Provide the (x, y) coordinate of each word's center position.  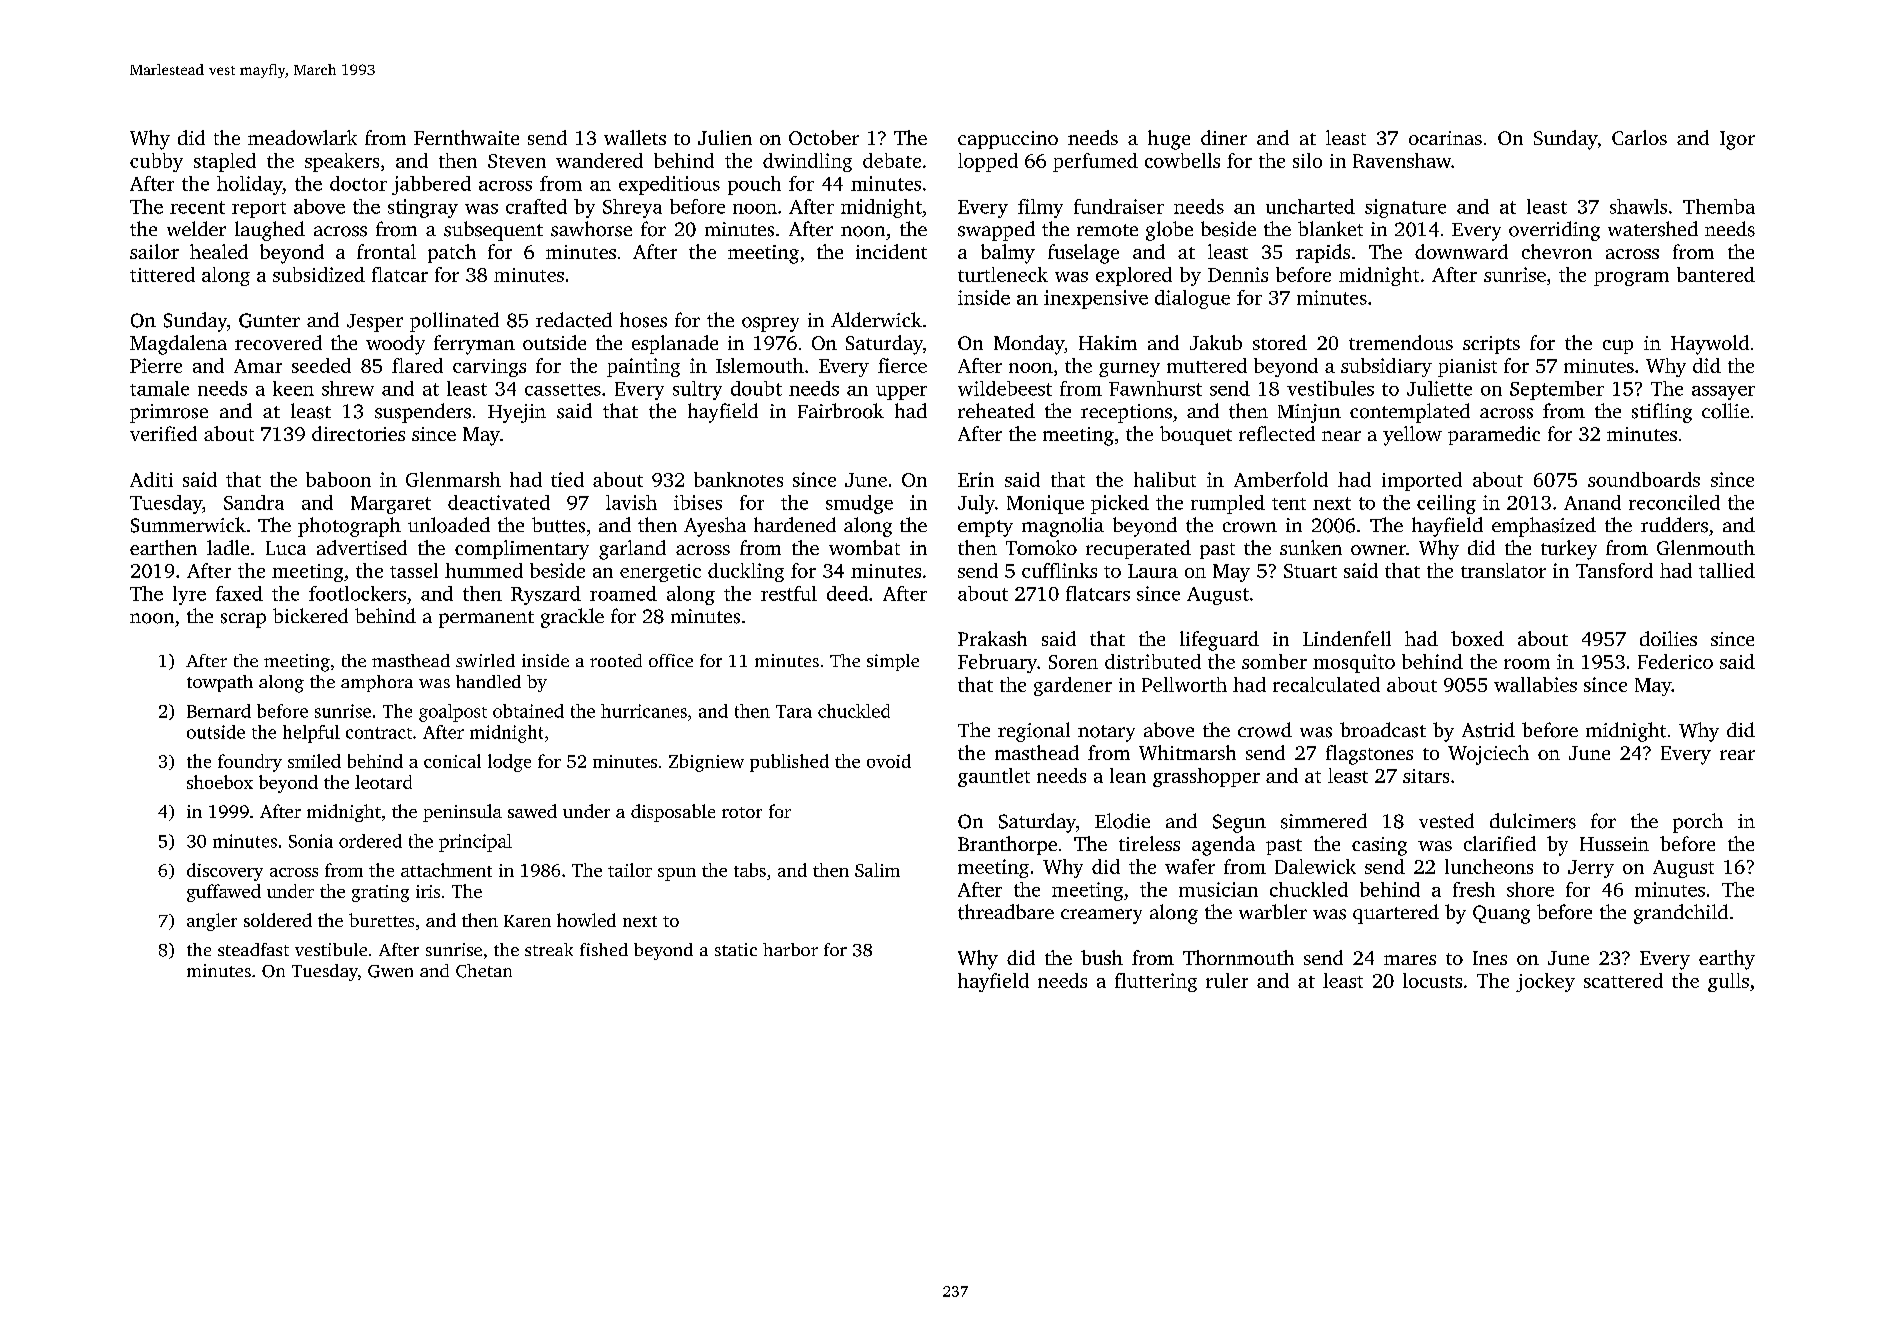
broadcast (1383, 730)
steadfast (253, 949)
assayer (1723, 393)
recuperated (1138, 549)
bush (1102, 957)
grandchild (1681, 914)
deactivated (499, 502)
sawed (532, 811)
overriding (1554, 231)
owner (1378, 550)
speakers (342, 162)
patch (452, 253)
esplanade (675, 344)
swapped (996, 231)
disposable (673, 813)
